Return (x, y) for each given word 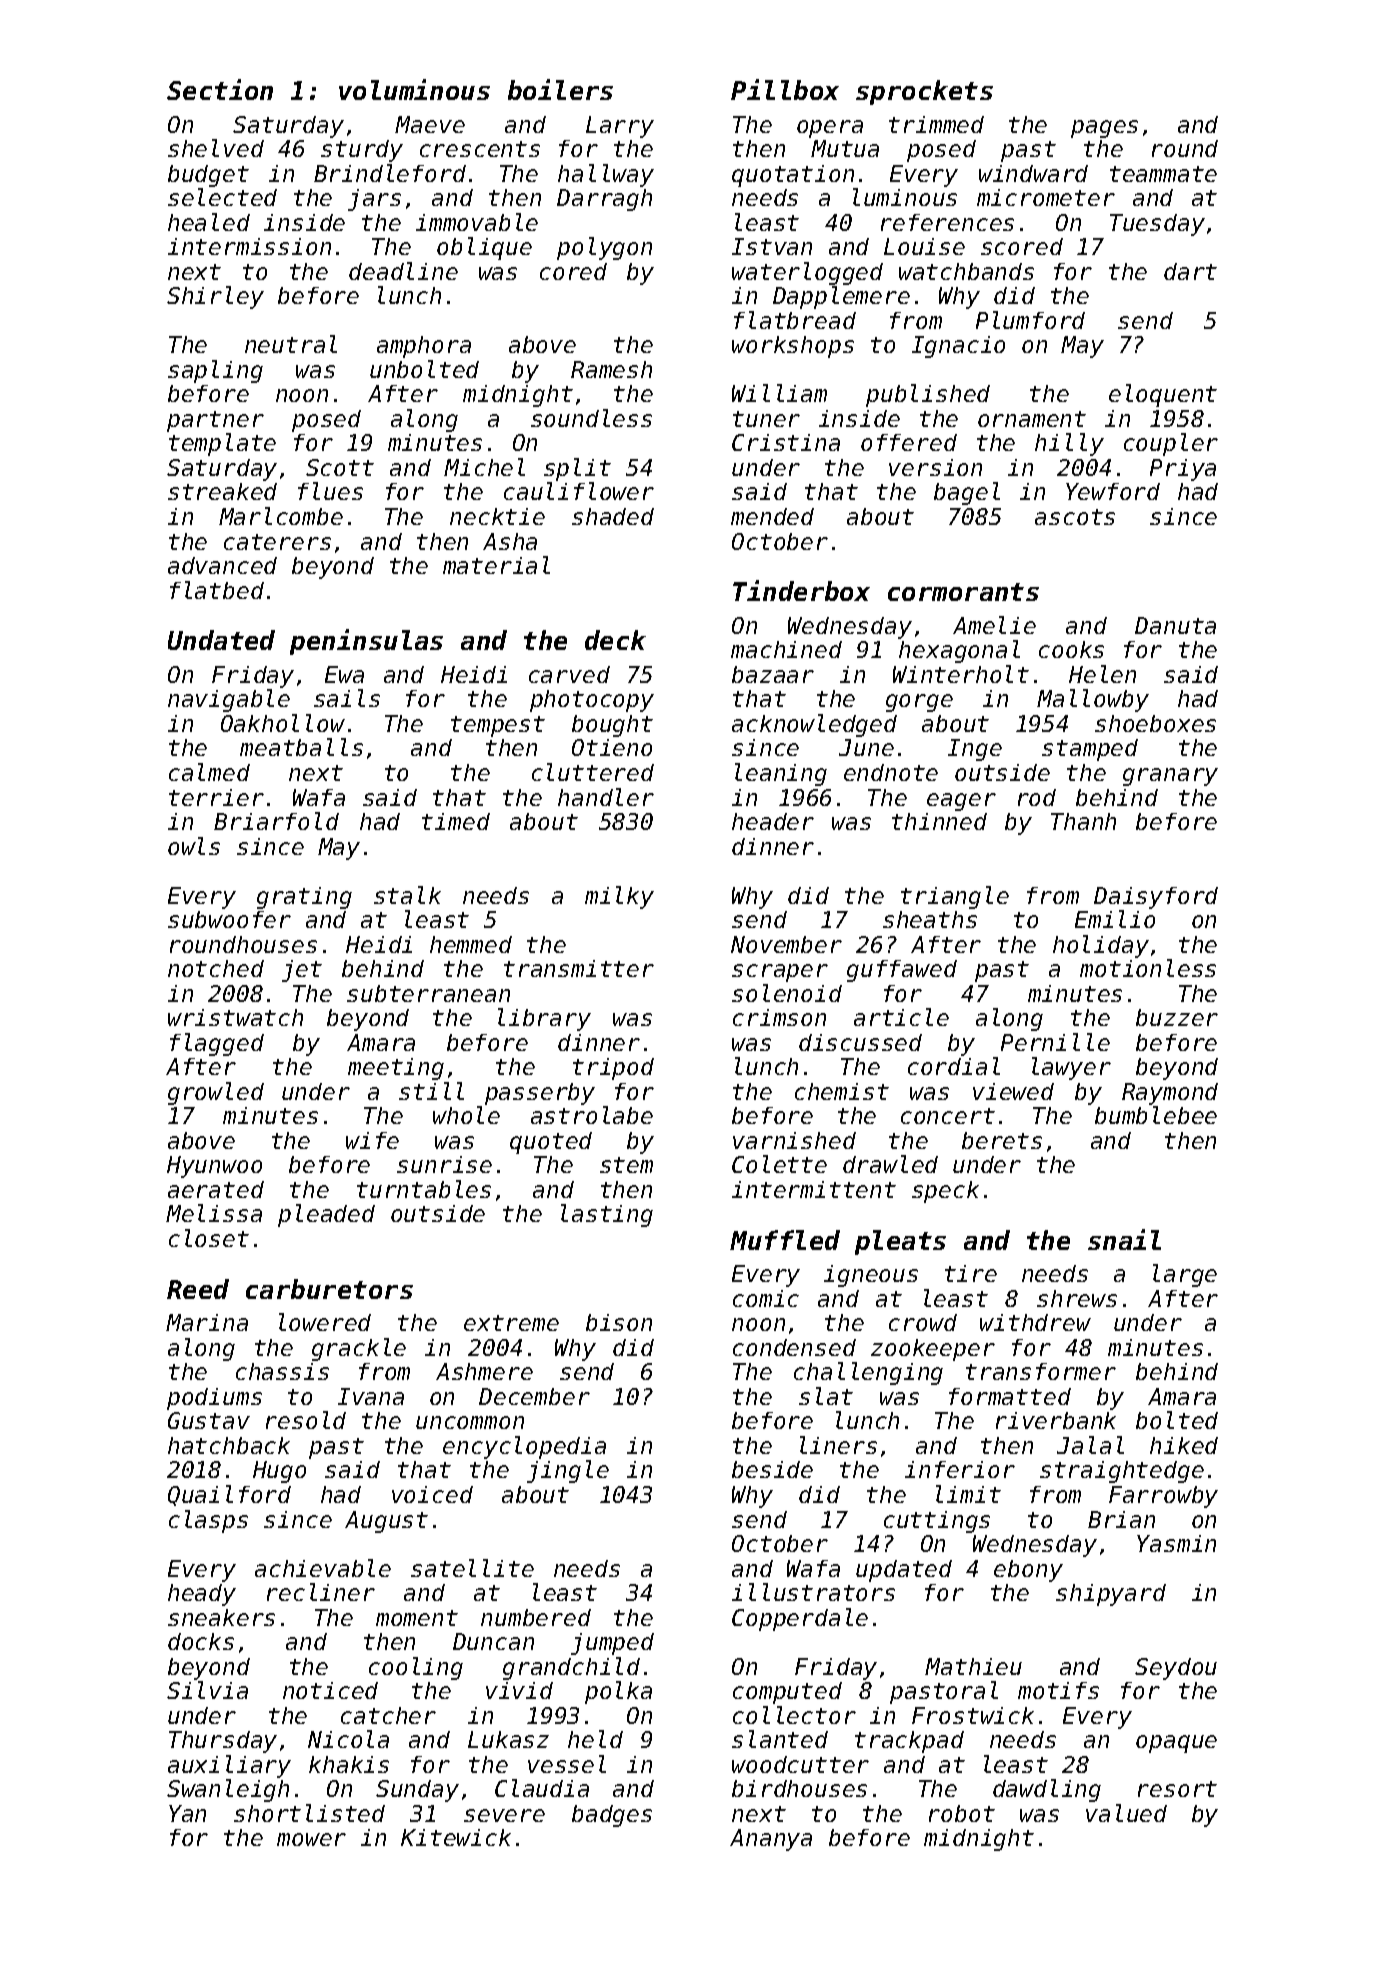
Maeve (430, 124)
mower (311, 1839)
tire (971, 1273)
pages (1104, 129)
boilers (560, 89)
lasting (607, 1215)
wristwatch (235, 1017)
